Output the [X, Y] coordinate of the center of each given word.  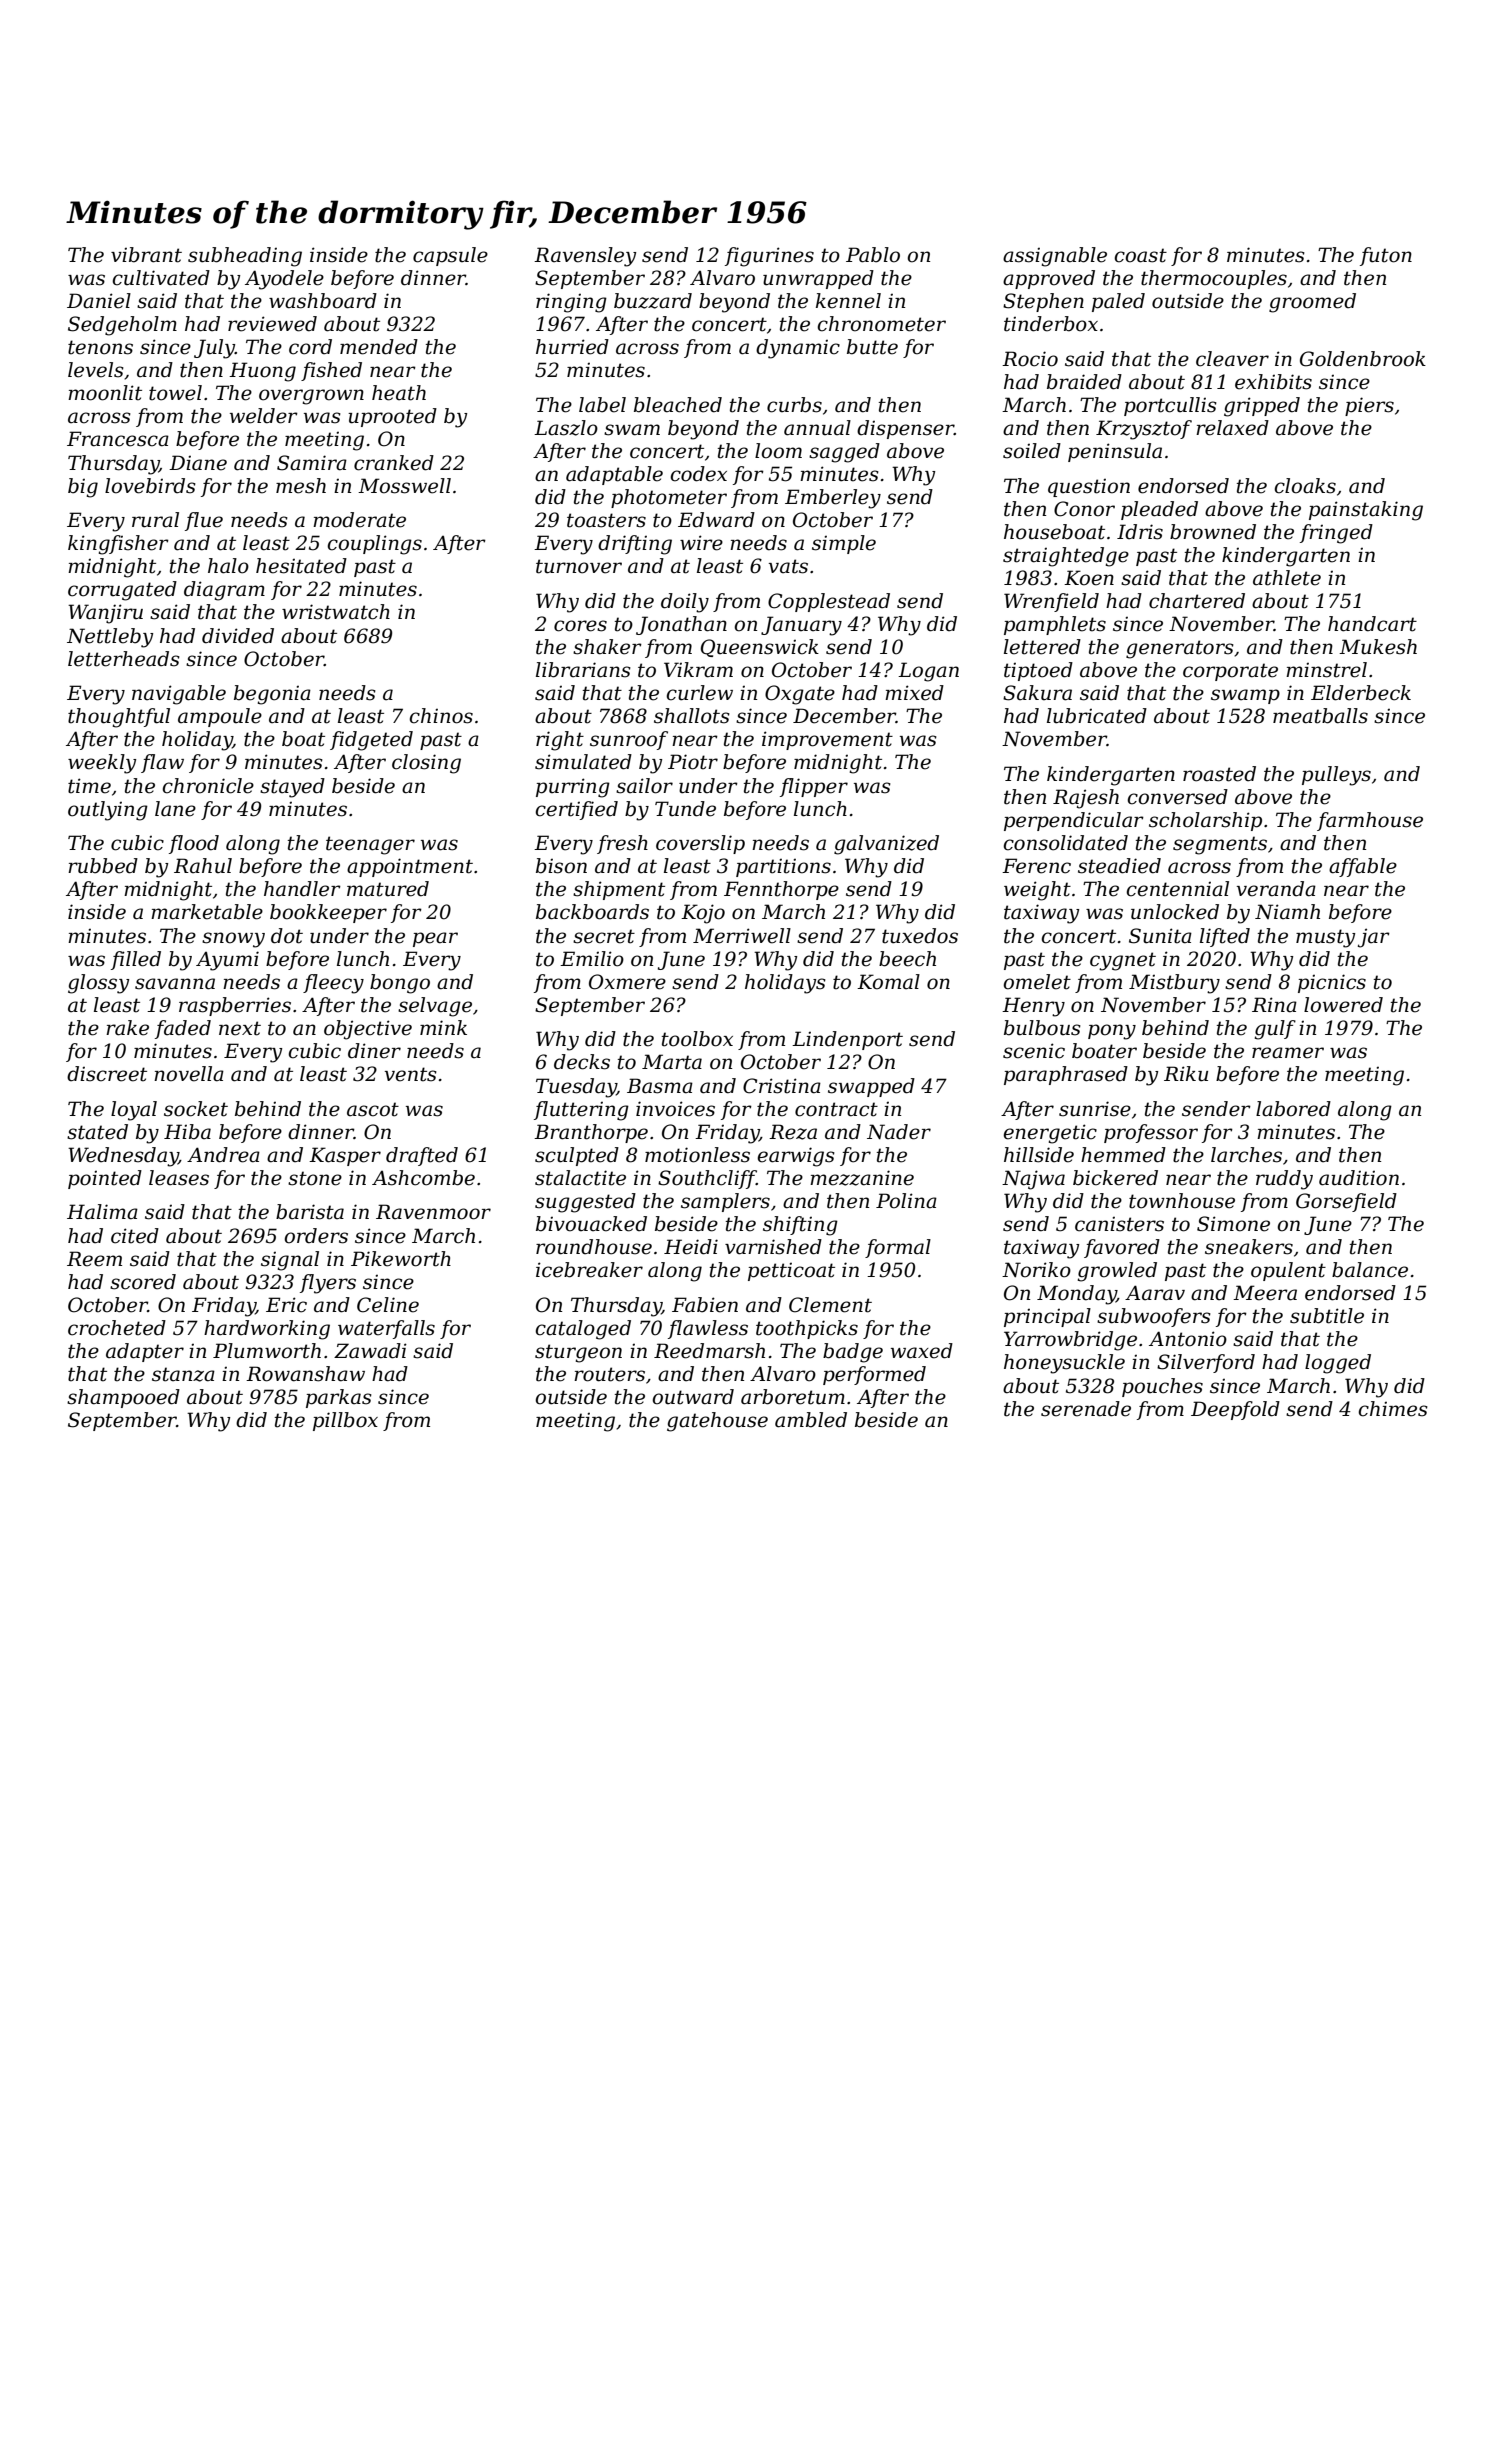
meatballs [1320, 716]
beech [907, 959]
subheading [245, 257]
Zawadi [370, 1351]
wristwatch [336, 612]
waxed [922, 1351]
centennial [1177, 889]
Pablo [873, 255]
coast [1140, 255]
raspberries [235, 1006]
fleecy [333, 984]
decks [582, 1062]
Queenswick [760, 648]
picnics [1332, 983]
